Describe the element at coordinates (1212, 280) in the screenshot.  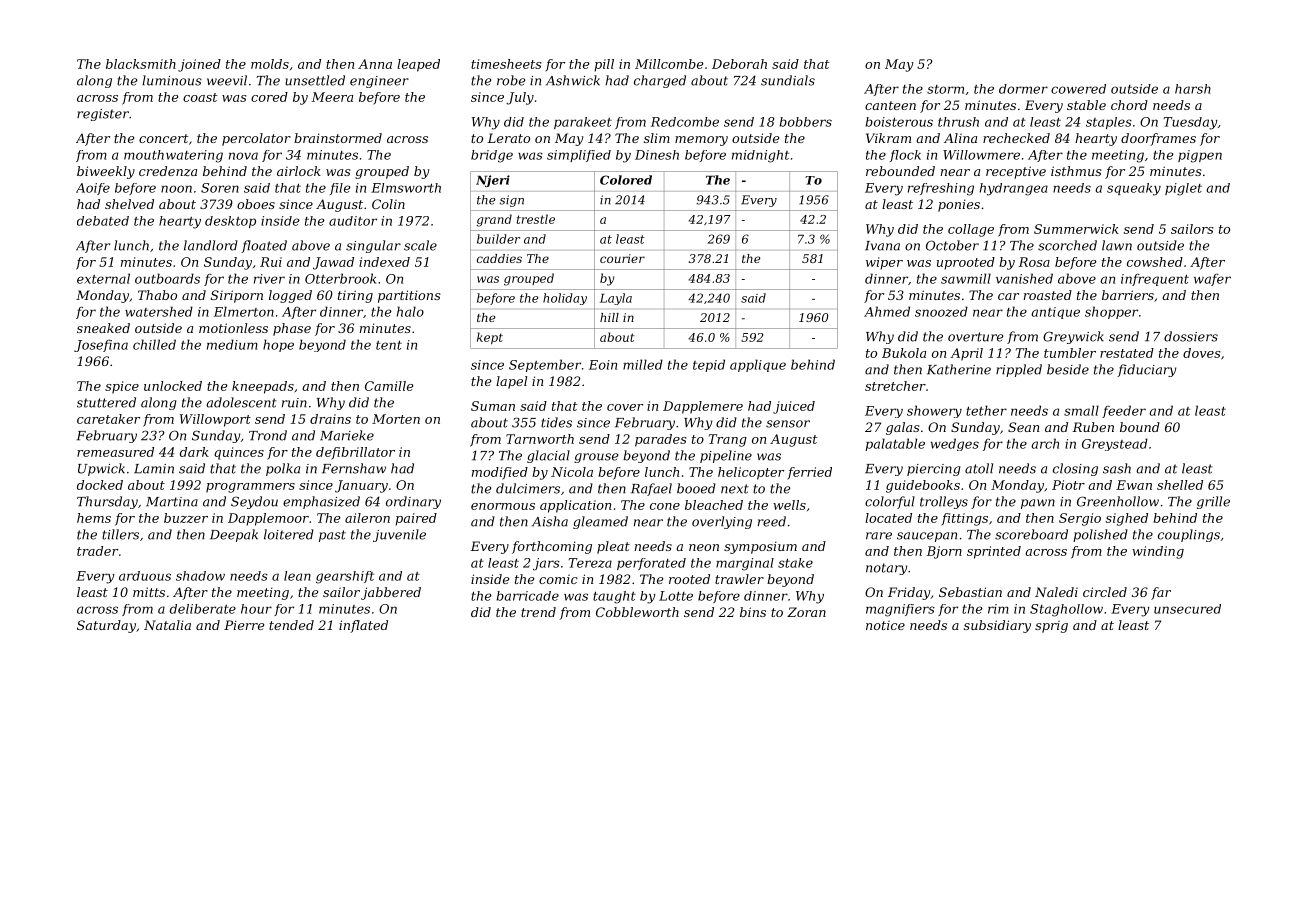
I see `wafer` at that location.
